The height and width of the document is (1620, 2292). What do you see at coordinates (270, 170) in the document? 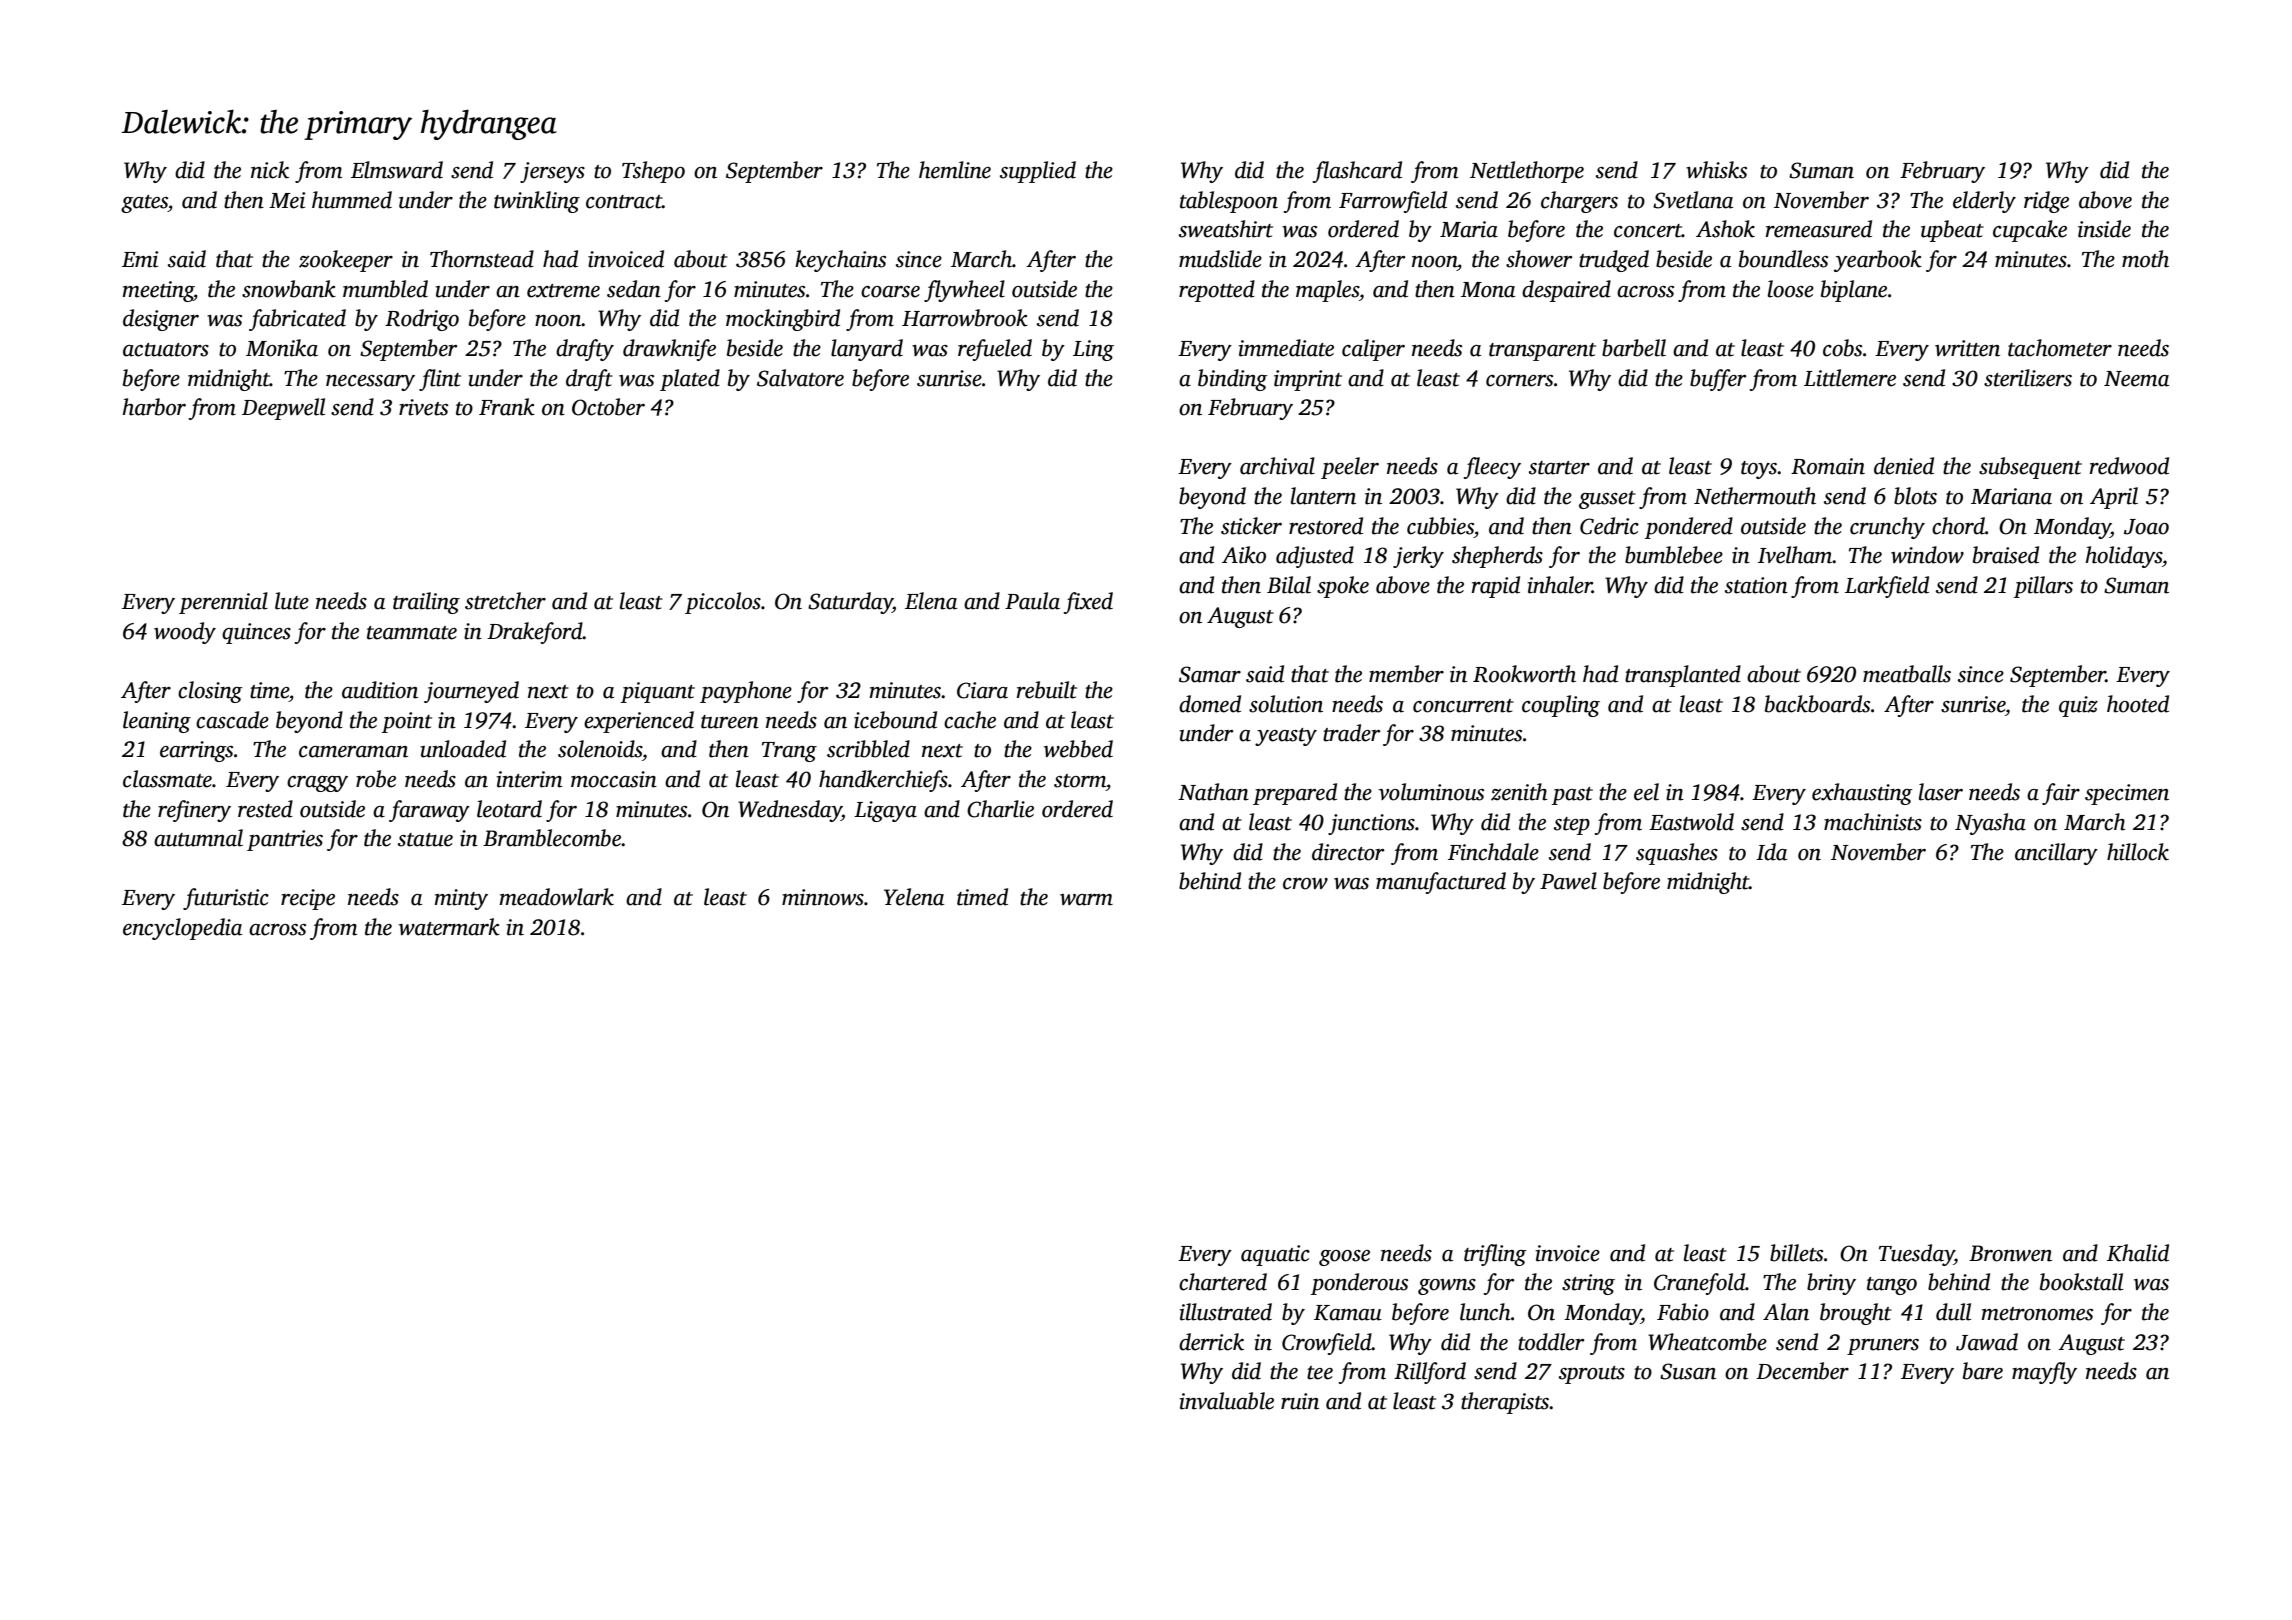
I see `nick` at bounding box center [270, 170].
